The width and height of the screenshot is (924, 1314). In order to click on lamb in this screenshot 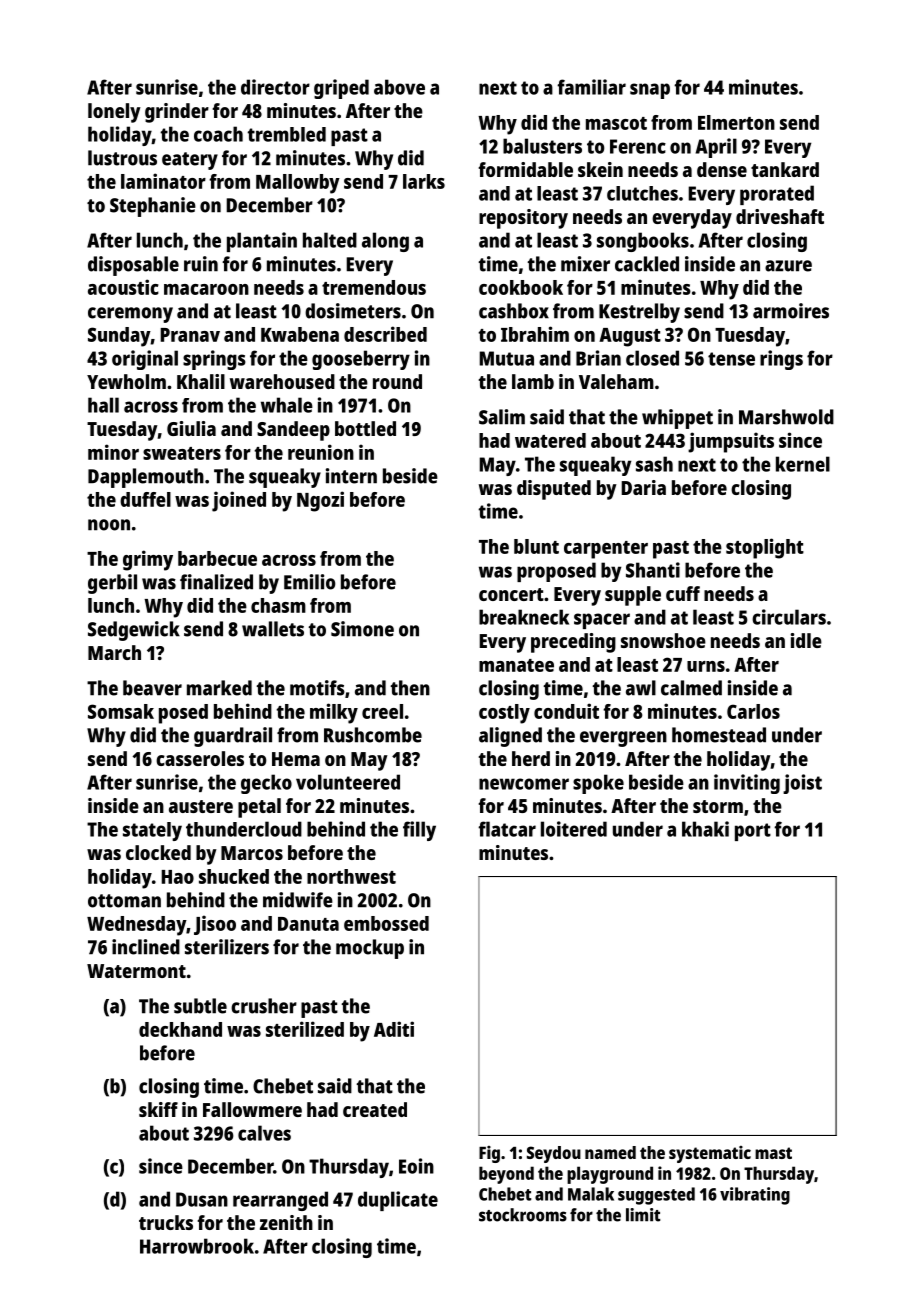, I will do `click(533, 381)`.
